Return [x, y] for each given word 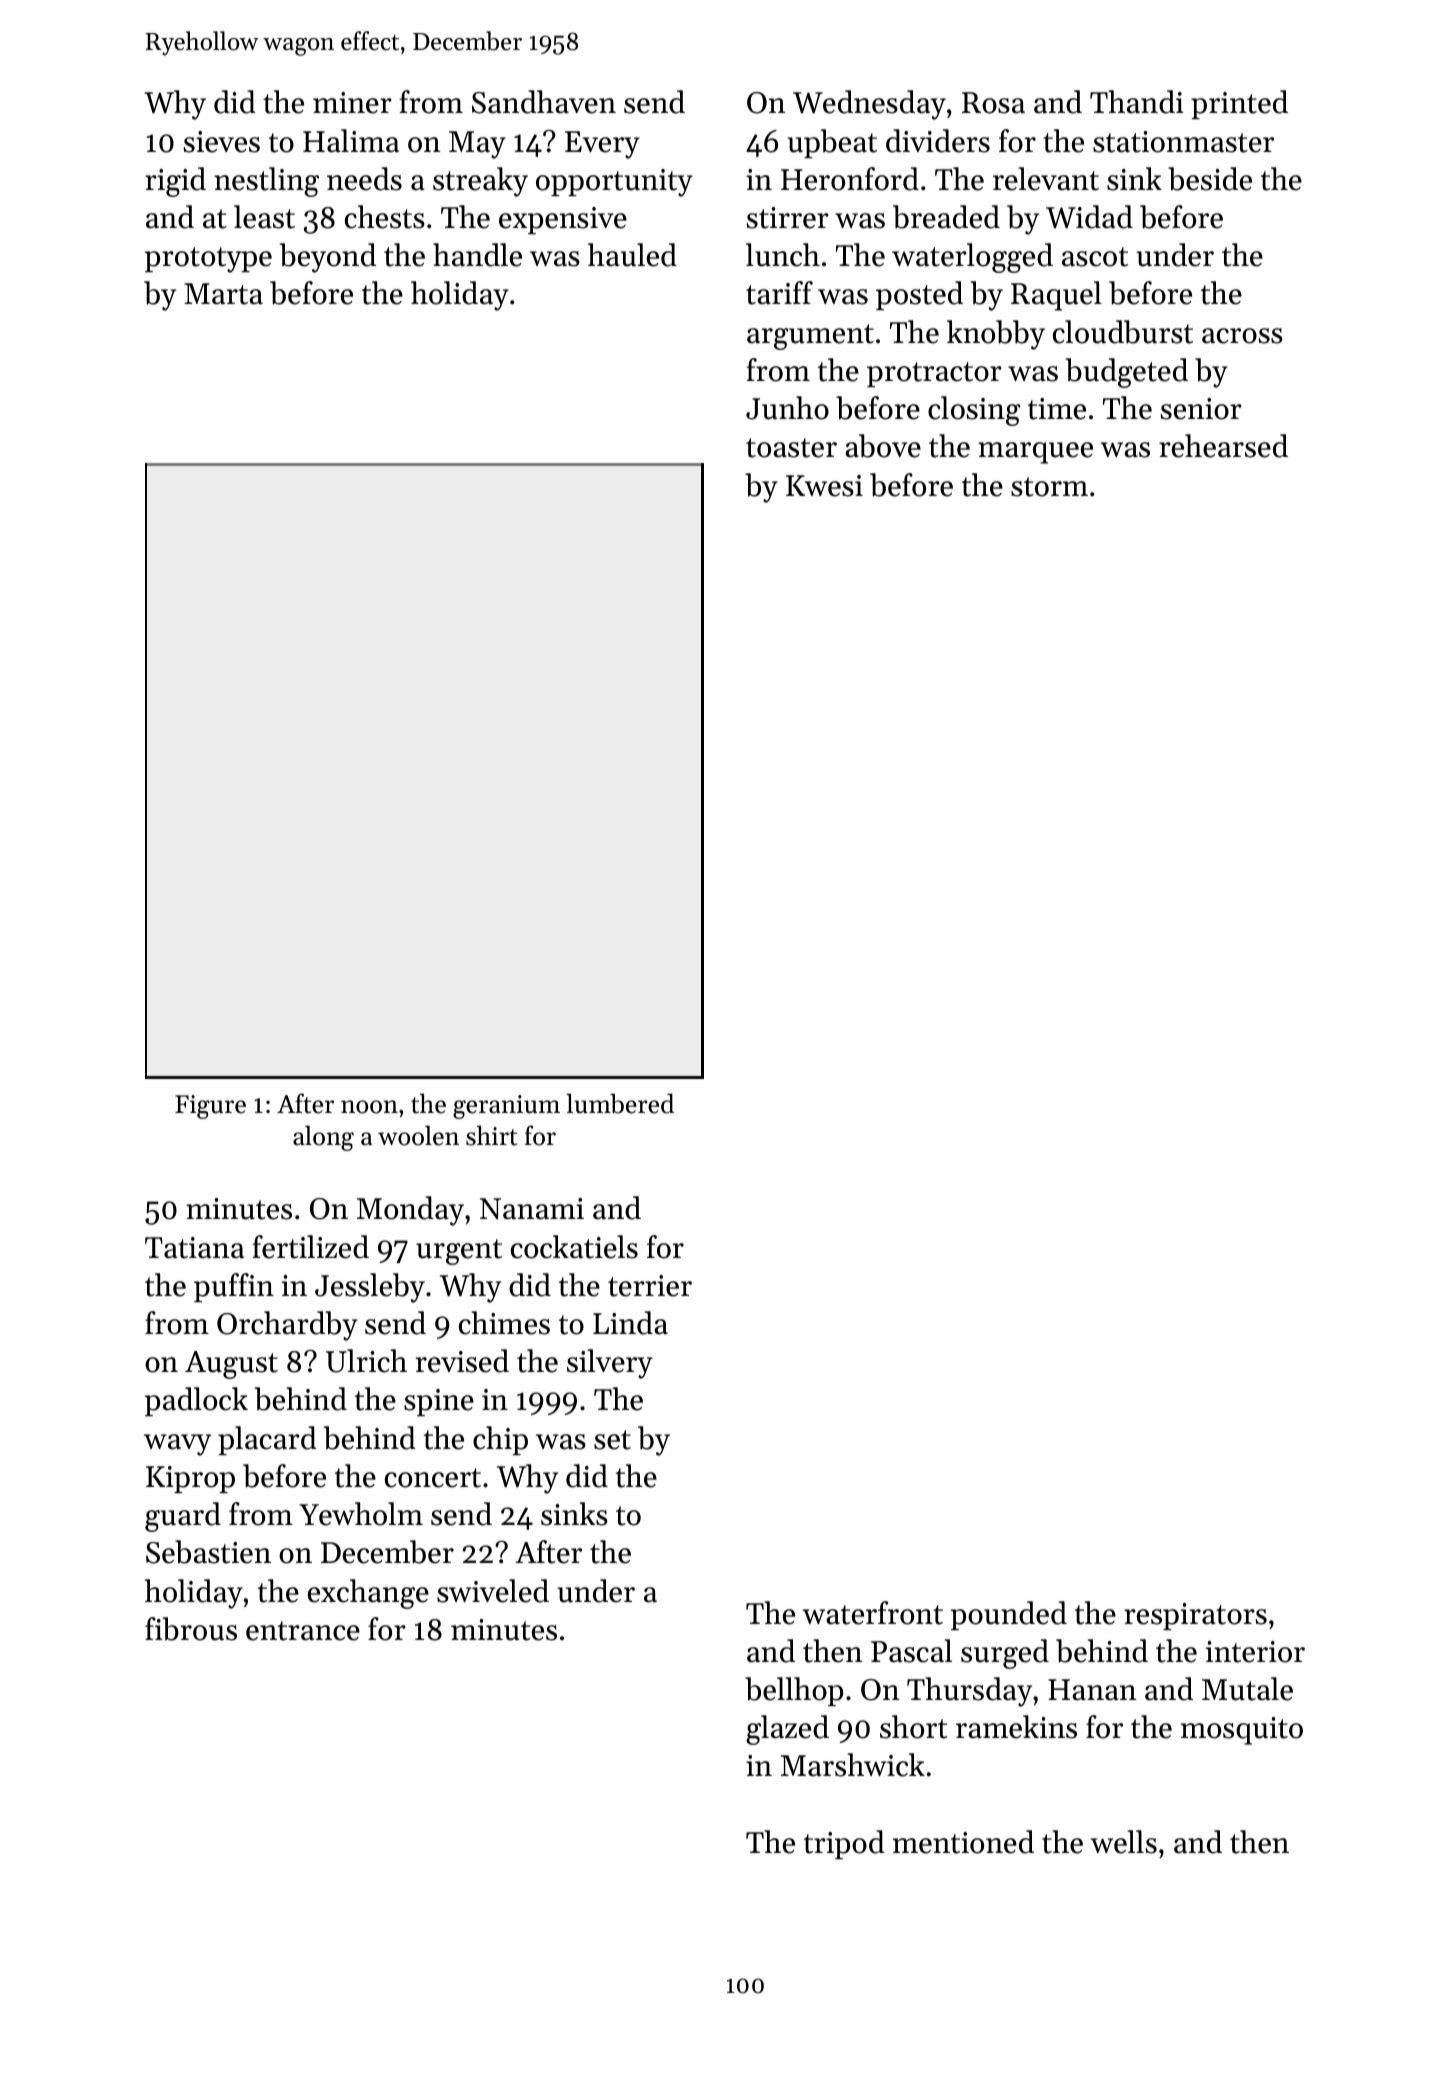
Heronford [850, 179]
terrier [650, 1286]
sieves [222, 142]
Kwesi [824, 486]
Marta [223, 294]
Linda [630, 1323]
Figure [210, 1107]
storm [1049, 487]
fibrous [191, 1629]
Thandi [1137, 102]
